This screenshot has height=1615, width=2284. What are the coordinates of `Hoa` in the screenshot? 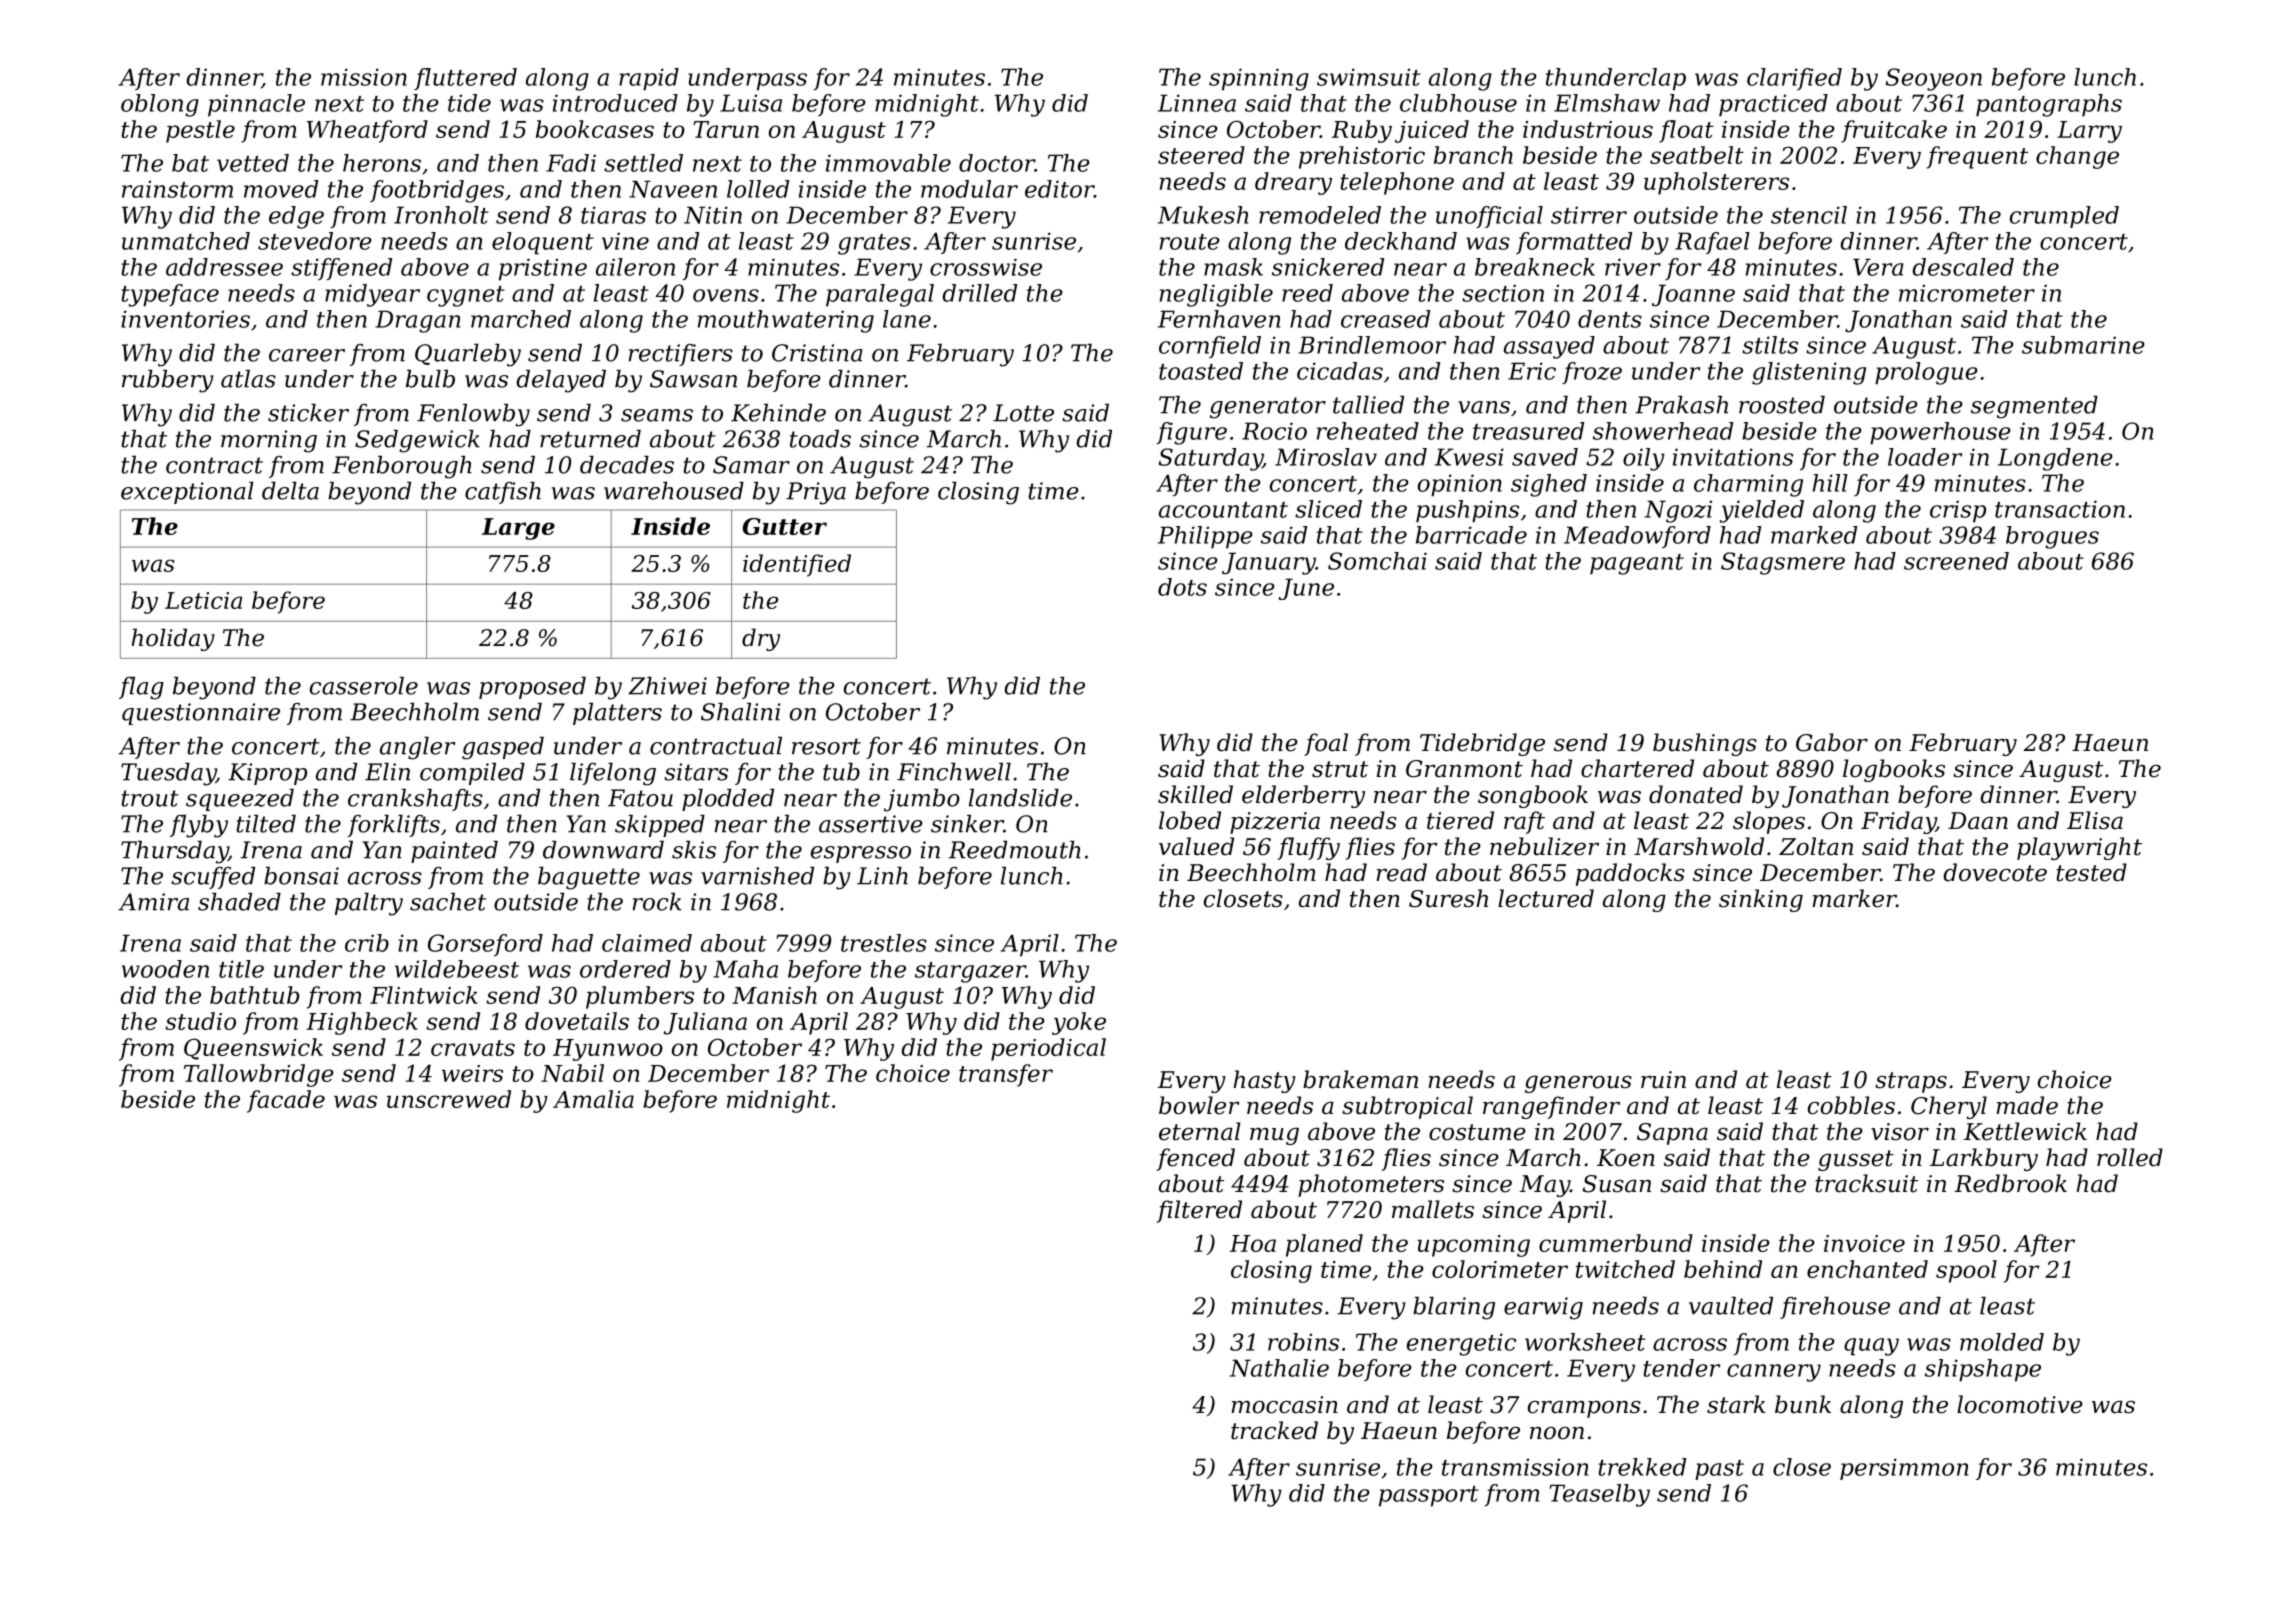 It's located at (1253, 1243).
